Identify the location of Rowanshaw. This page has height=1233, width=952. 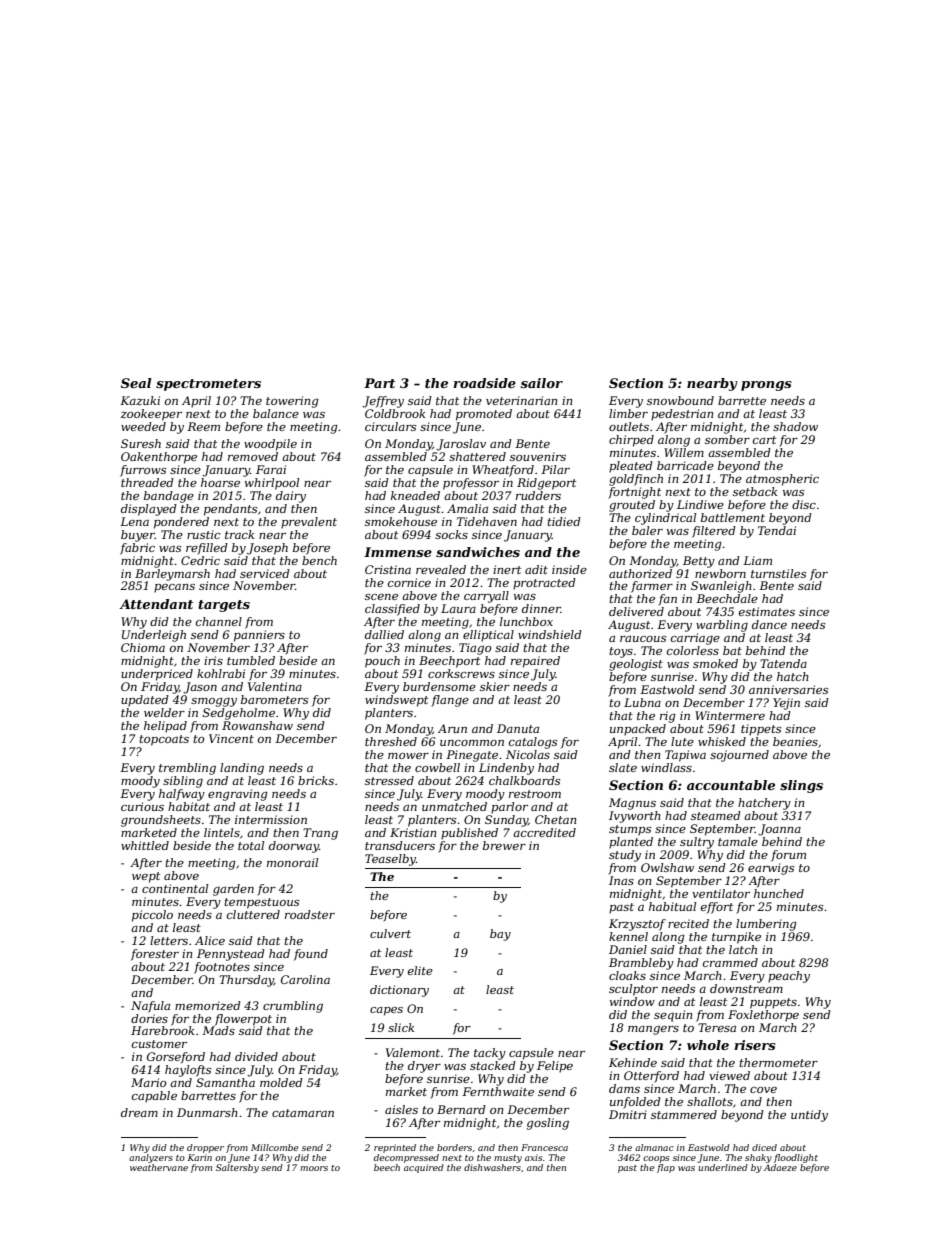
(257, 725).
